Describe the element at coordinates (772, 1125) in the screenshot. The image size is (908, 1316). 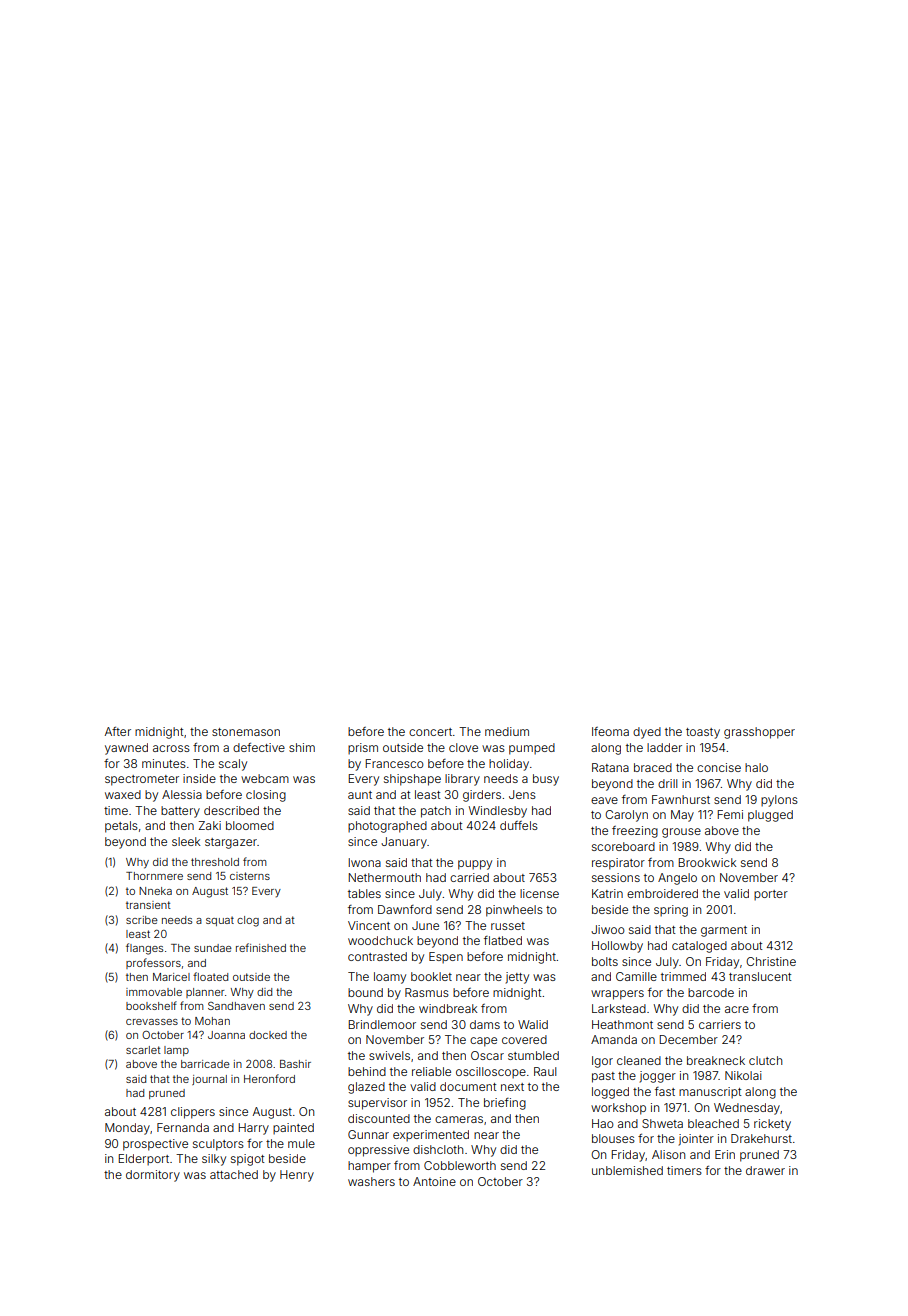
I see `rickety` at that location.
